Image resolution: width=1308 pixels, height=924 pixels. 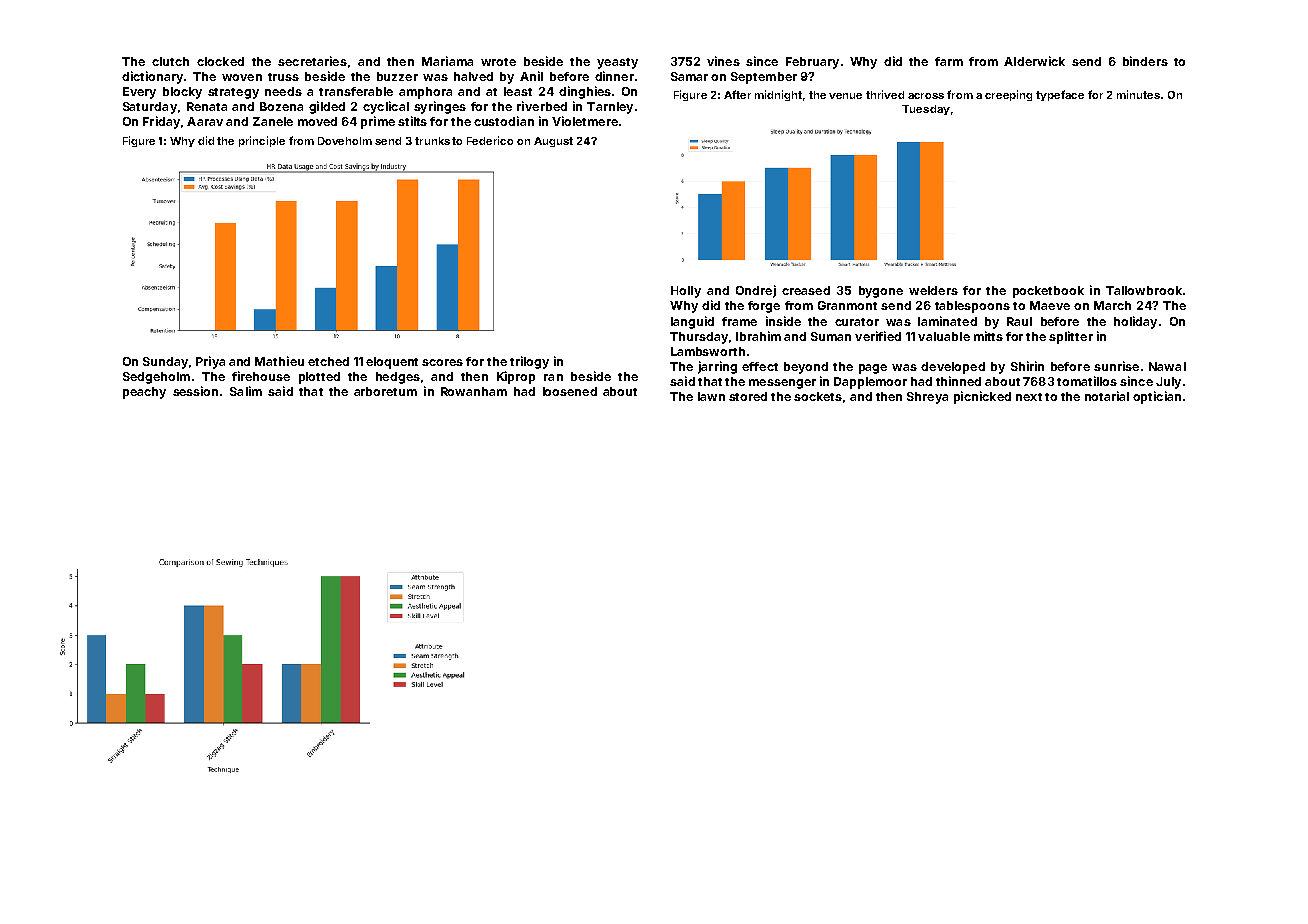 I want to click on Alderwick, so click(x=1034, y=61).
